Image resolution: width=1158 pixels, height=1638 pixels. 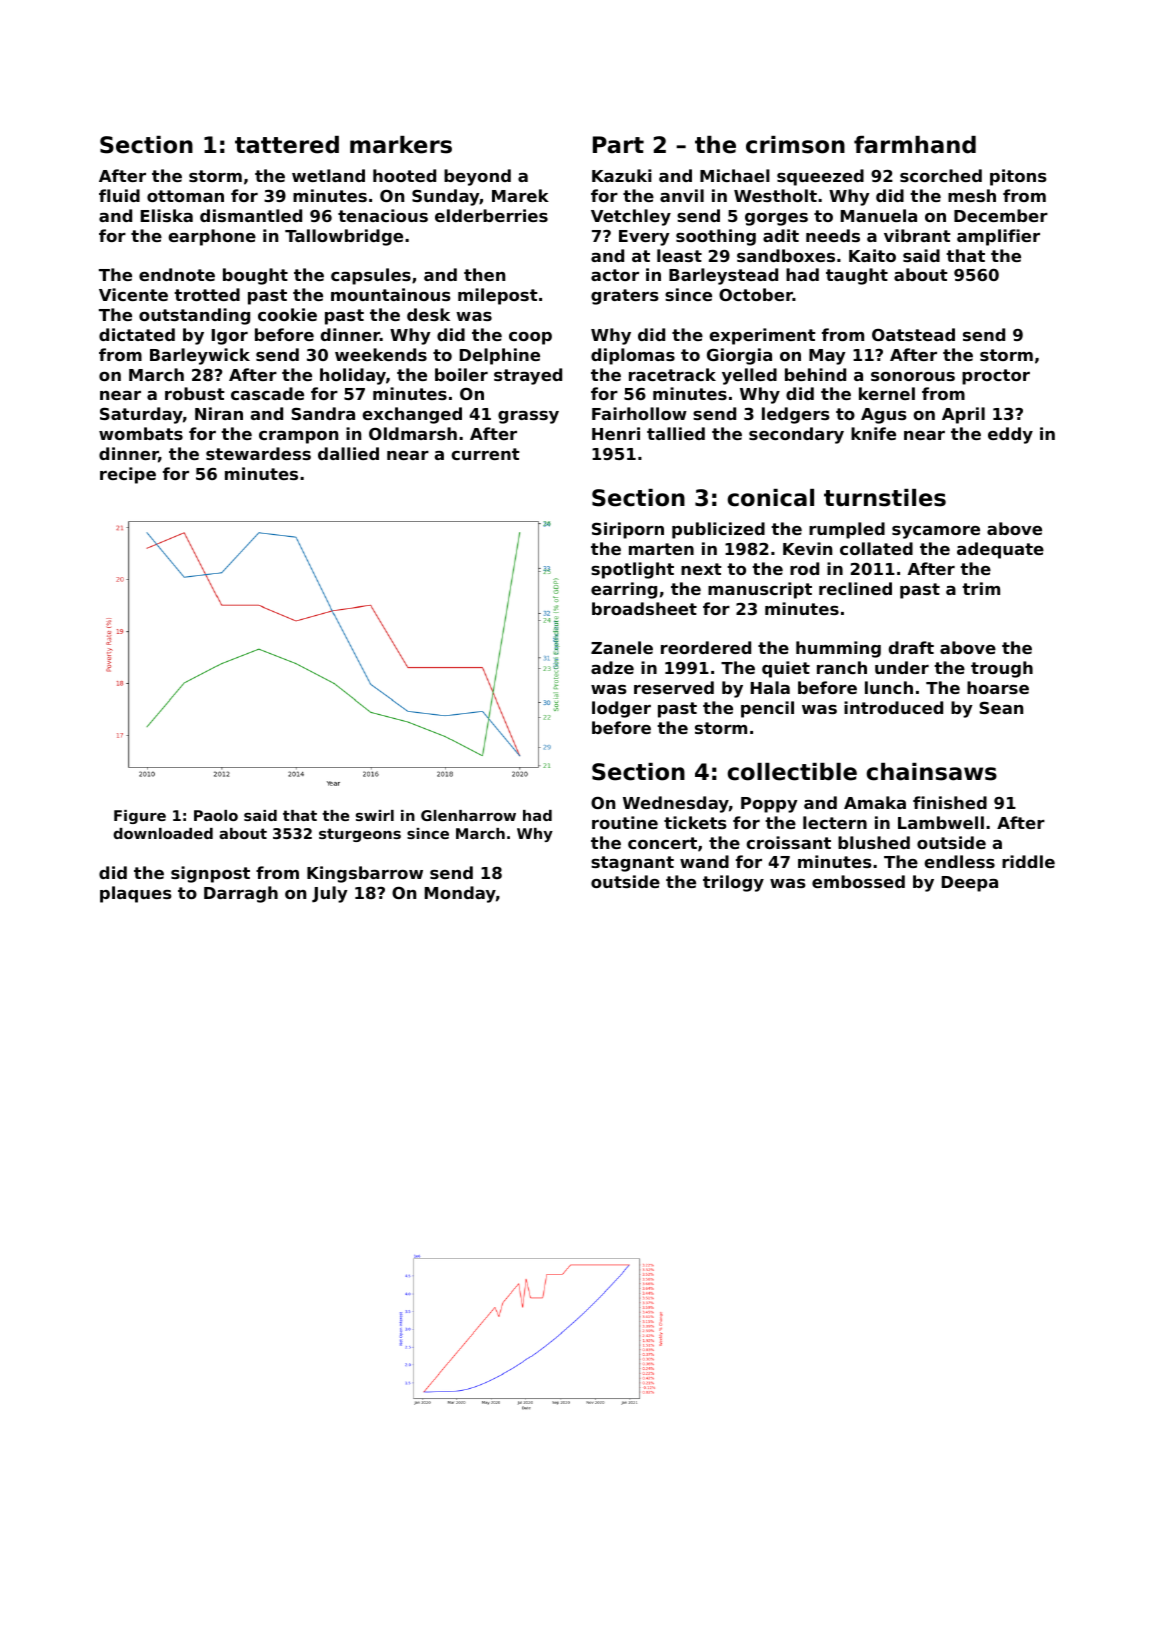 I want to click on signpost, so click(x=210, y=874).
